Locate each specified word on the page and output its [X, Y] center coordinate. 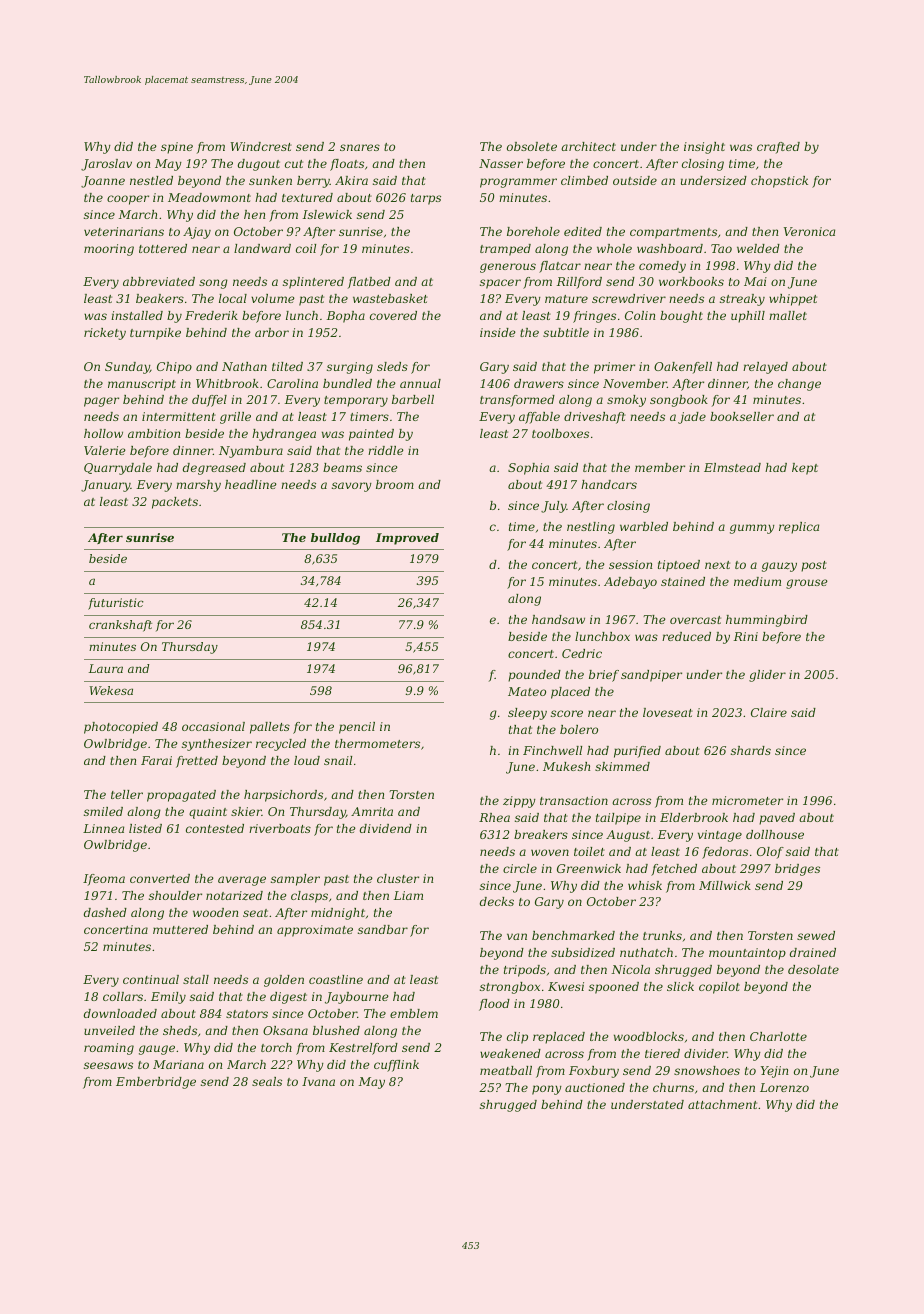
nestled [151, 180]
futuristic [116, 604]
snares [360, 147]
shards [751, 750]
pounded [534, 676]
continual [151, 979]
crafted [778, 148]
